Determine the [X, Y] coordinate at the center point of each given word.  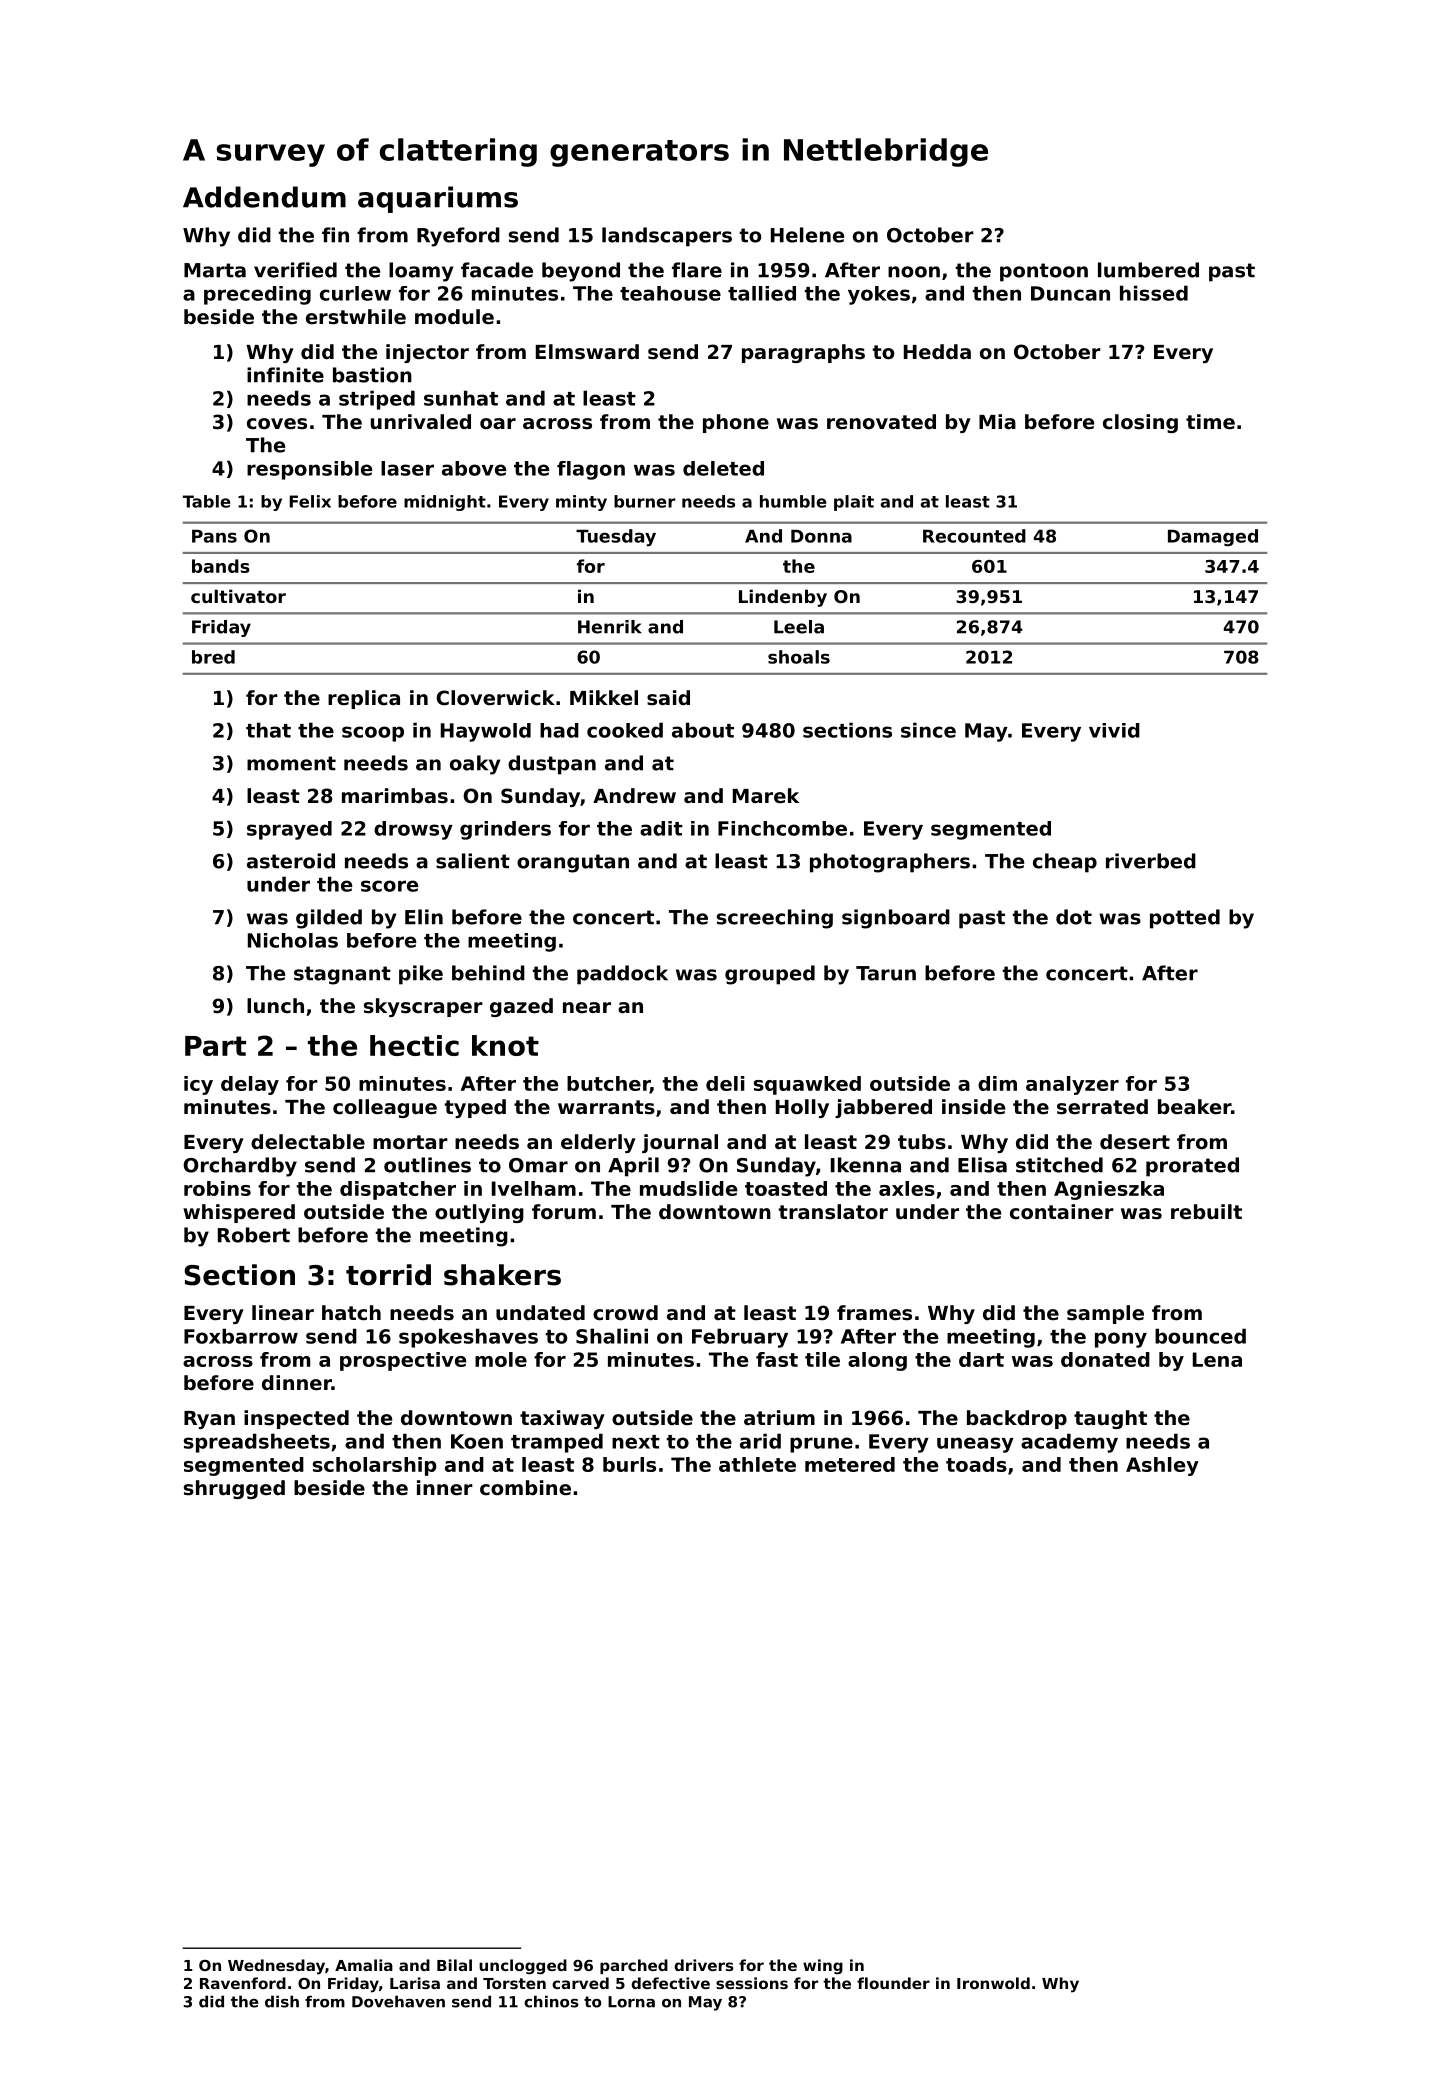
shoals [799, 657]
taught [1110, 1419]
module [454, 317]
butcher [608, 1084]
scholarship [375, 1466]
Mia [997, 422]
